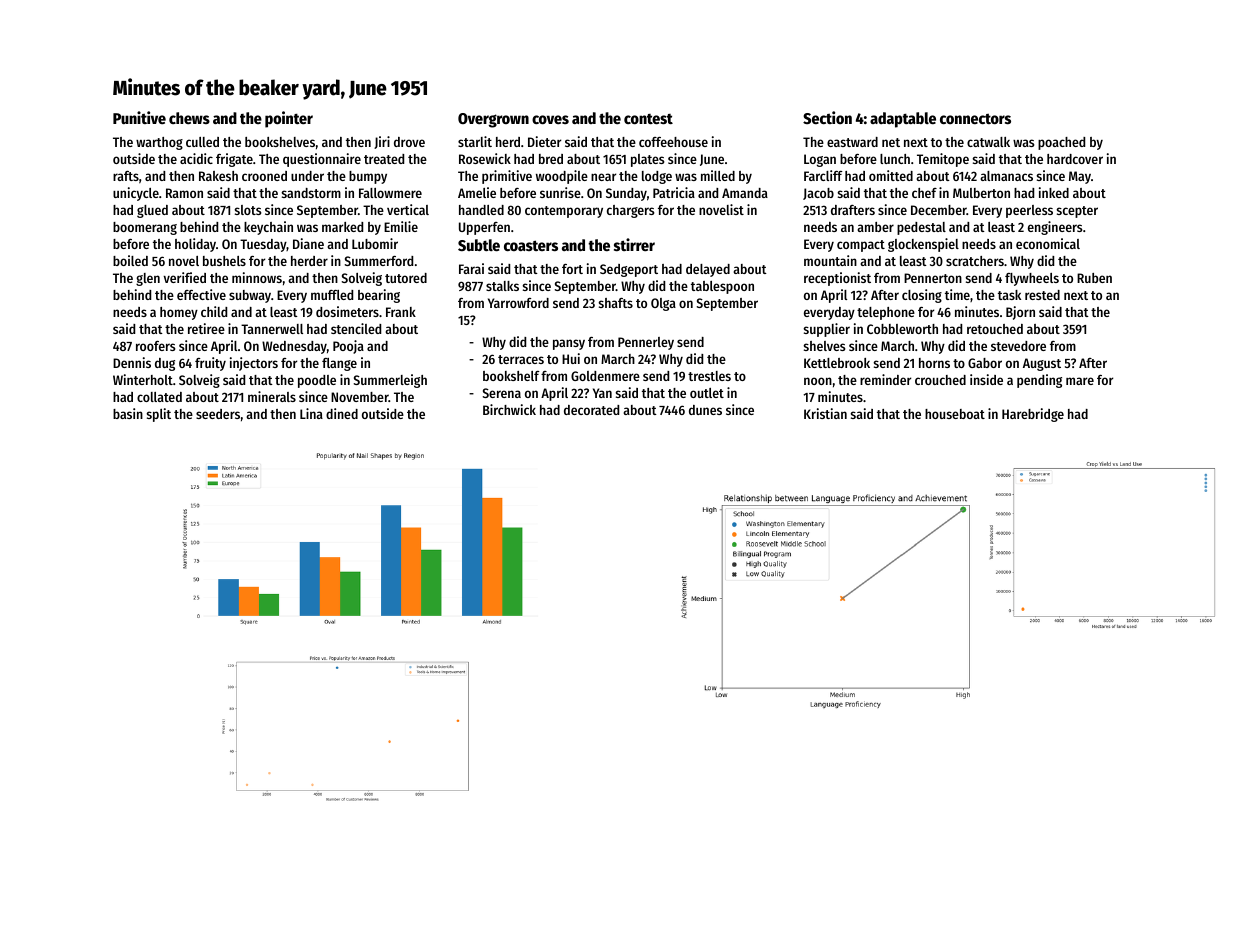 This page has width=1233, height=952. Describe the element at coordinates (322, 160) in the page. I see `questionnaire` at that location.
